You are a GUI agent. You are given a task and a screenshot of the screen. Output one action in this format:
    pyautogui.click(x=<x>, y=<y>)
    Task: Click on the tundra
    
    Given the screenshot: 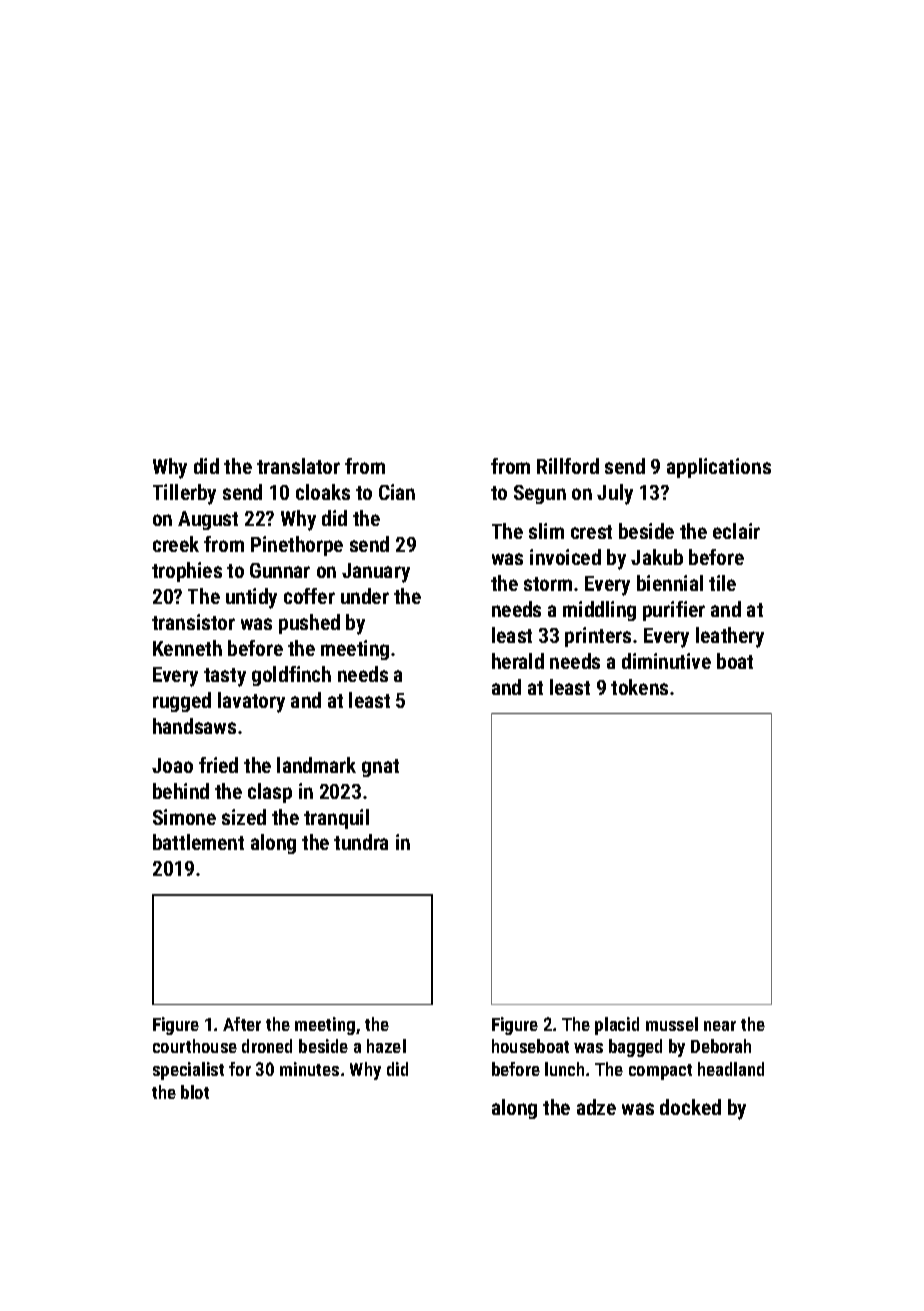 What is the action you would take?
    pyautogui.click(x=361, y=842)
